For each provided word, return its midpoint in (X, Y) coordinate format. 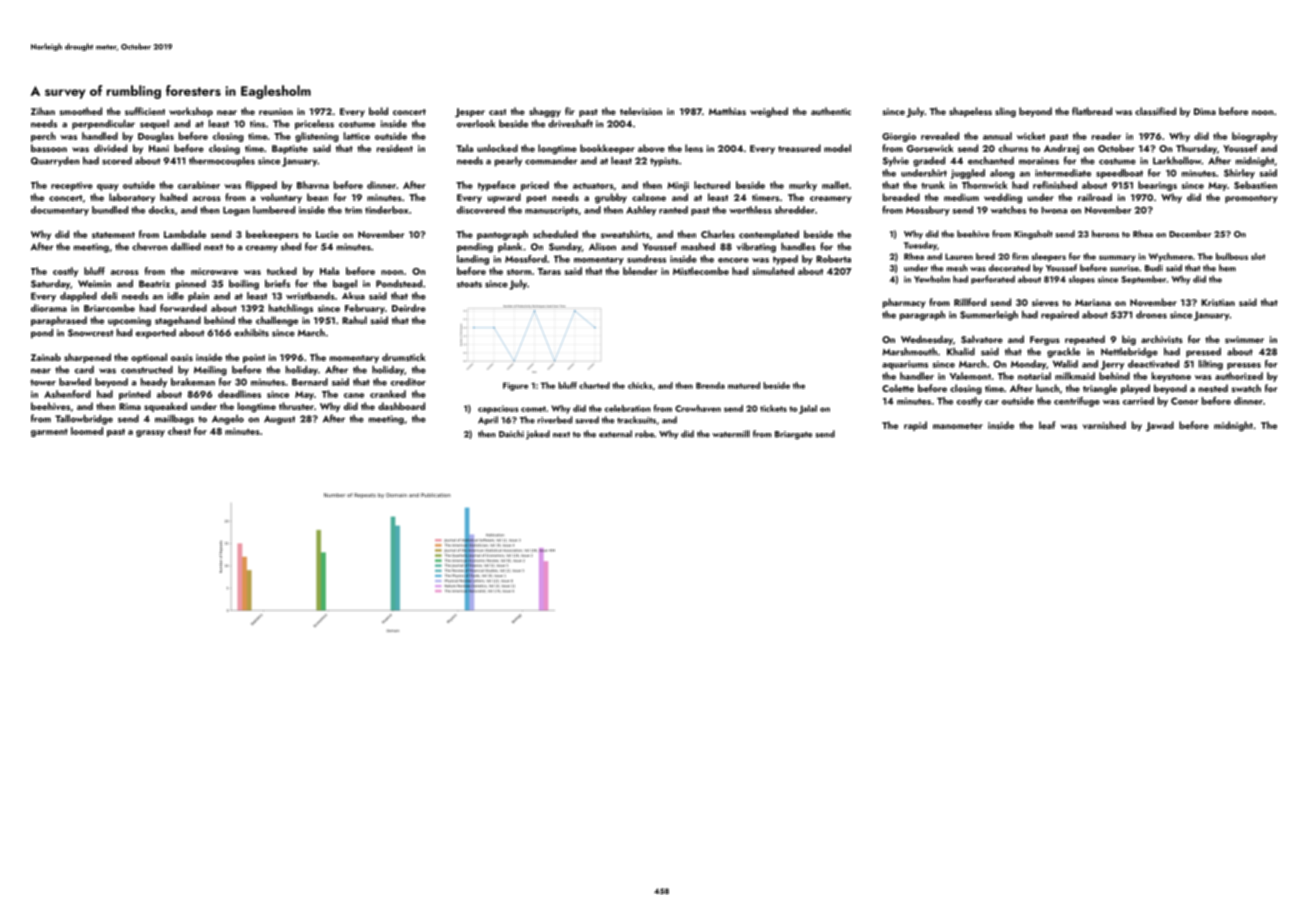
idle (176, 296)
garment (49, 433)
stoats (469, 284)
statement (113, 235)
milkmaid (1075, 376)
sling (1005, 112)
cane (354, 395)
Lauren (959, 256)
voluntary (281, 198)
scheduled (555, 234)
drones (1151, 314)
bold (378, 111)
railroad (1095, 197)
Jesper (470, 113)
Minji (678, 186)
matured (744, 385)
